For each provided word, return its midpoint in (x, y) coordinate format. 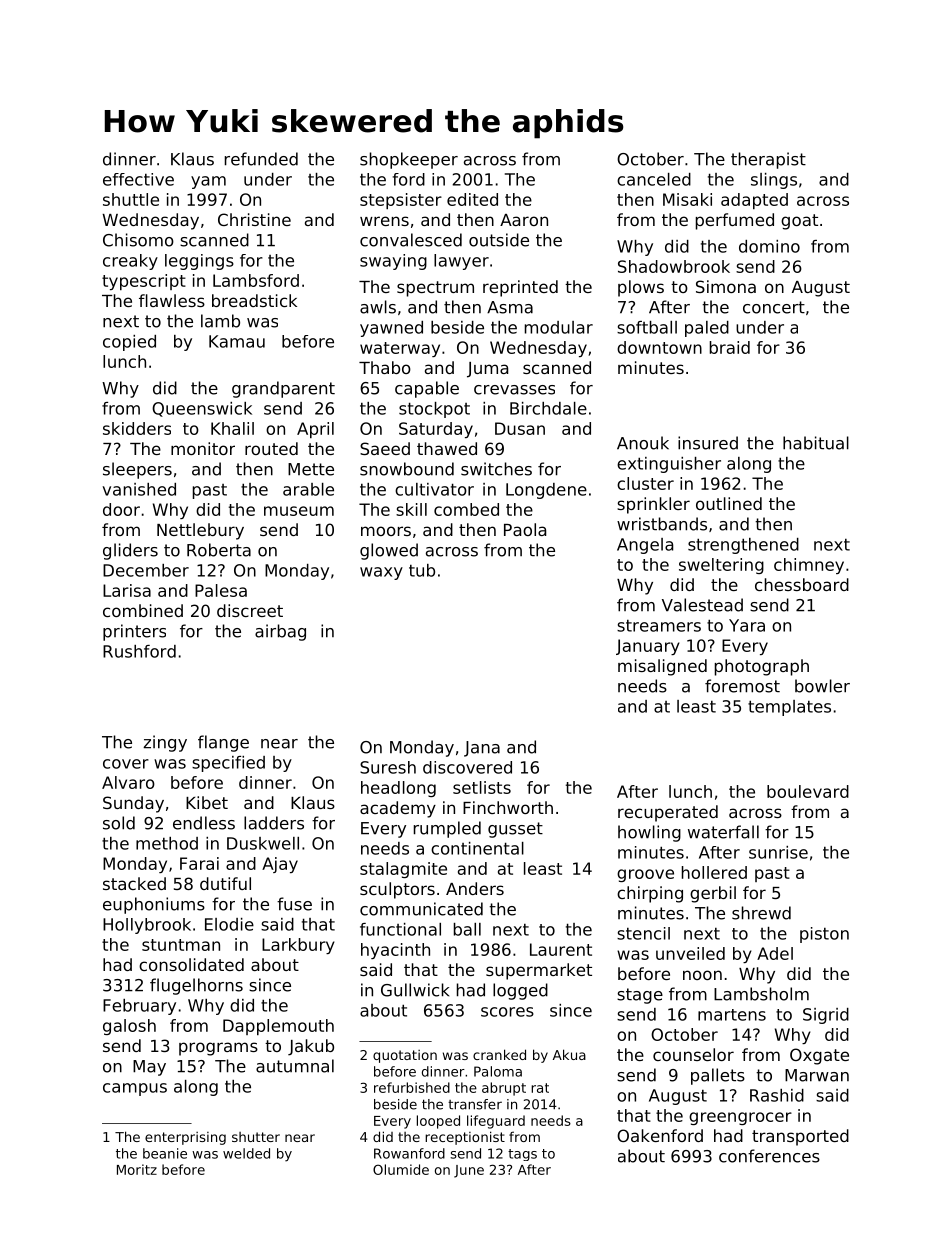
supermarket (539, 971)
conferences (769, 1156)
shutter (256, 1137)
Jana (482, 749)
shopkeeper (409, 160)
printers (134, 632)
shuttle (131, 199)
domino (769, 246)
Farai (199, 863)
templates (789, 708)
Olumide (401, 1169)
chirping (650, 894)
